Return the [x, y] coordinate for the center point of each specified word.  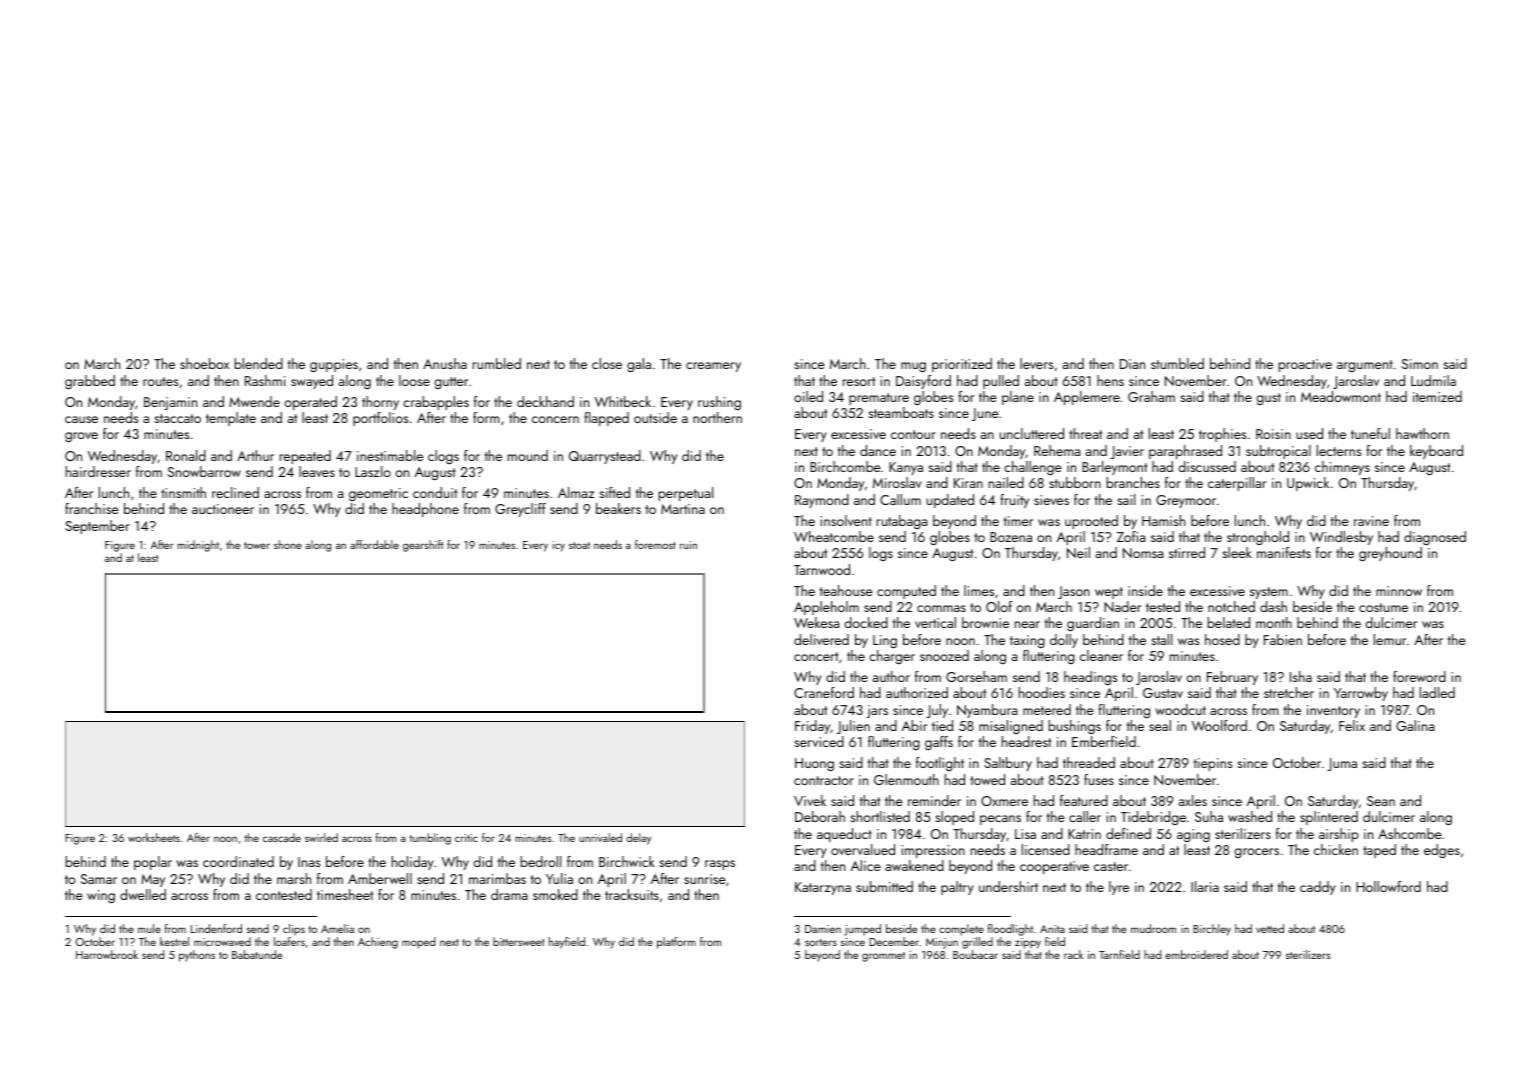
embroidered [1196, 954]
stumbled [1177, 363]
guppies [334, 365]
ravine [1371, 521]
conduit [435, 492]
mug [913, 367]
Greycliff [520, 510]
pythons [197, 956]
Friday [813, 727]
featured [1084, 800]
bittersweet [519, 941]
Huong [814, 764]
